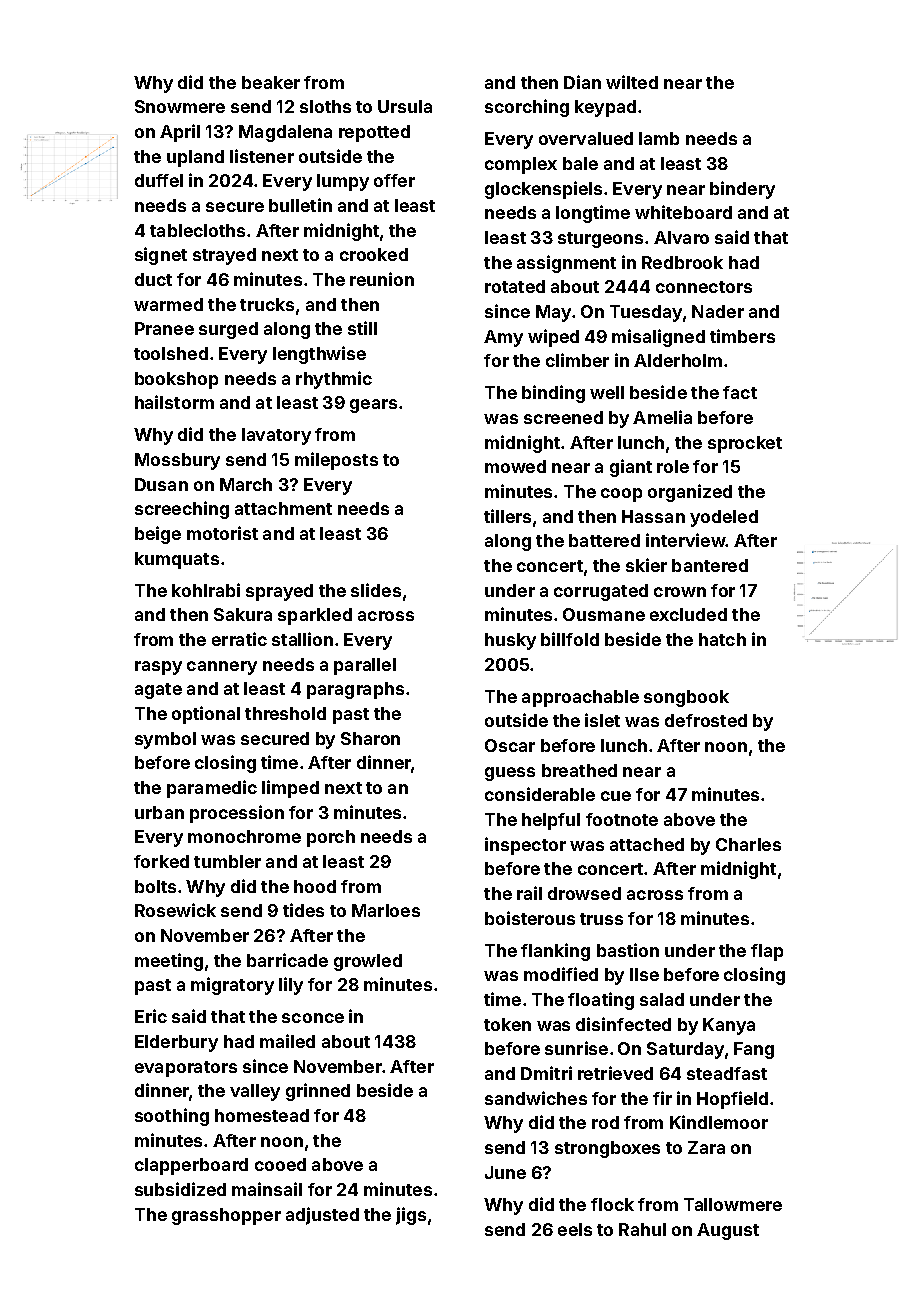 The image size is (924, 1311). Describe the element at coordinates (287, 1041) in the document. I see `mailed` at that location.
